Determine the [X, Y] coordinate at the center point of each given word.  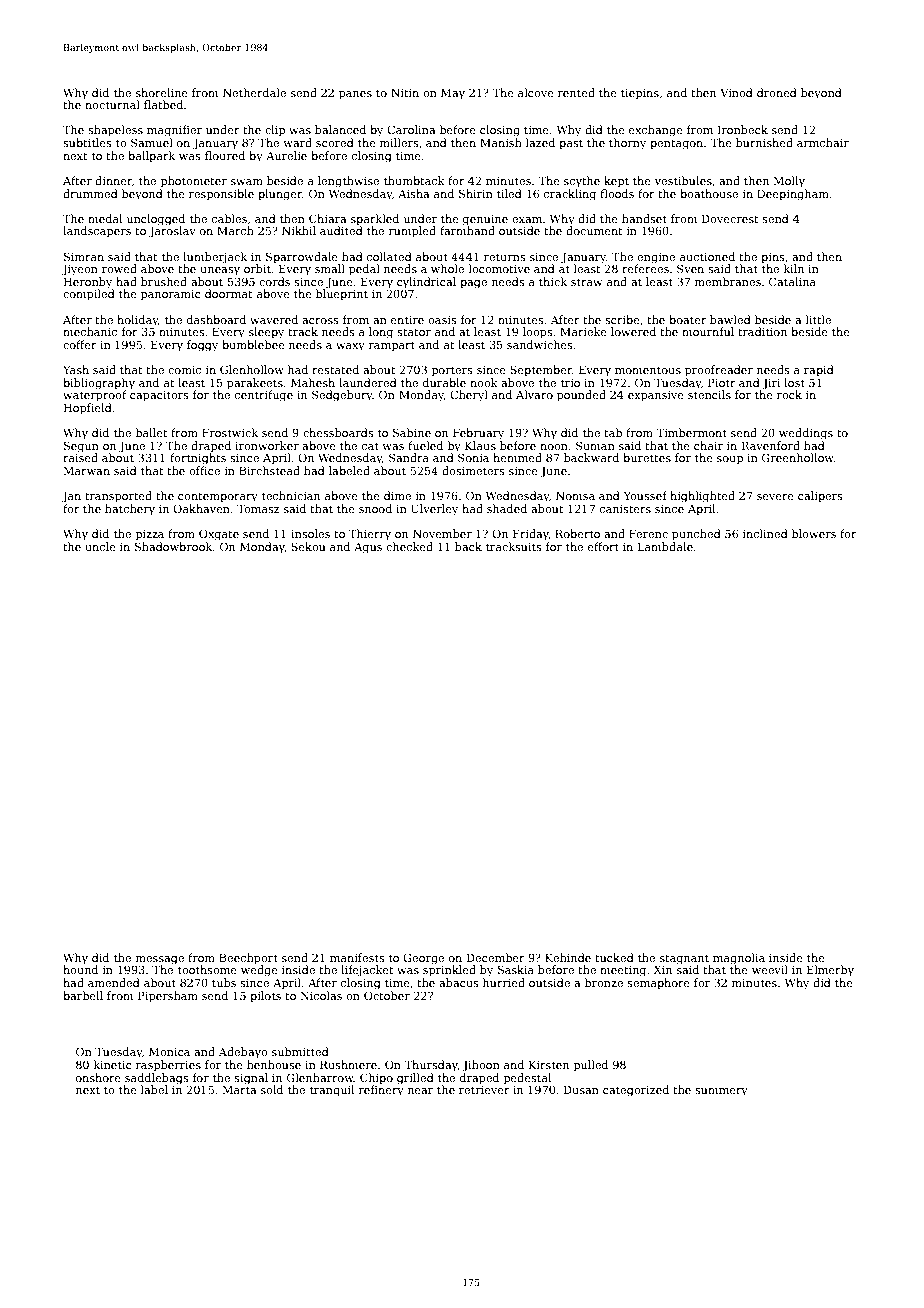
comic [184, 370]
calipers [820, 497]
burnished [764, 142]
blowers [814, 533]
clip [275, 131]
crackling [570, 195]
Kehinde [568, 957]
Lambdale [665, 546]
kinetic [113, 1064]
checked [409, 546]
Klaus [480, 445]
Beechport [248, 959]
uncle [100, 546]
